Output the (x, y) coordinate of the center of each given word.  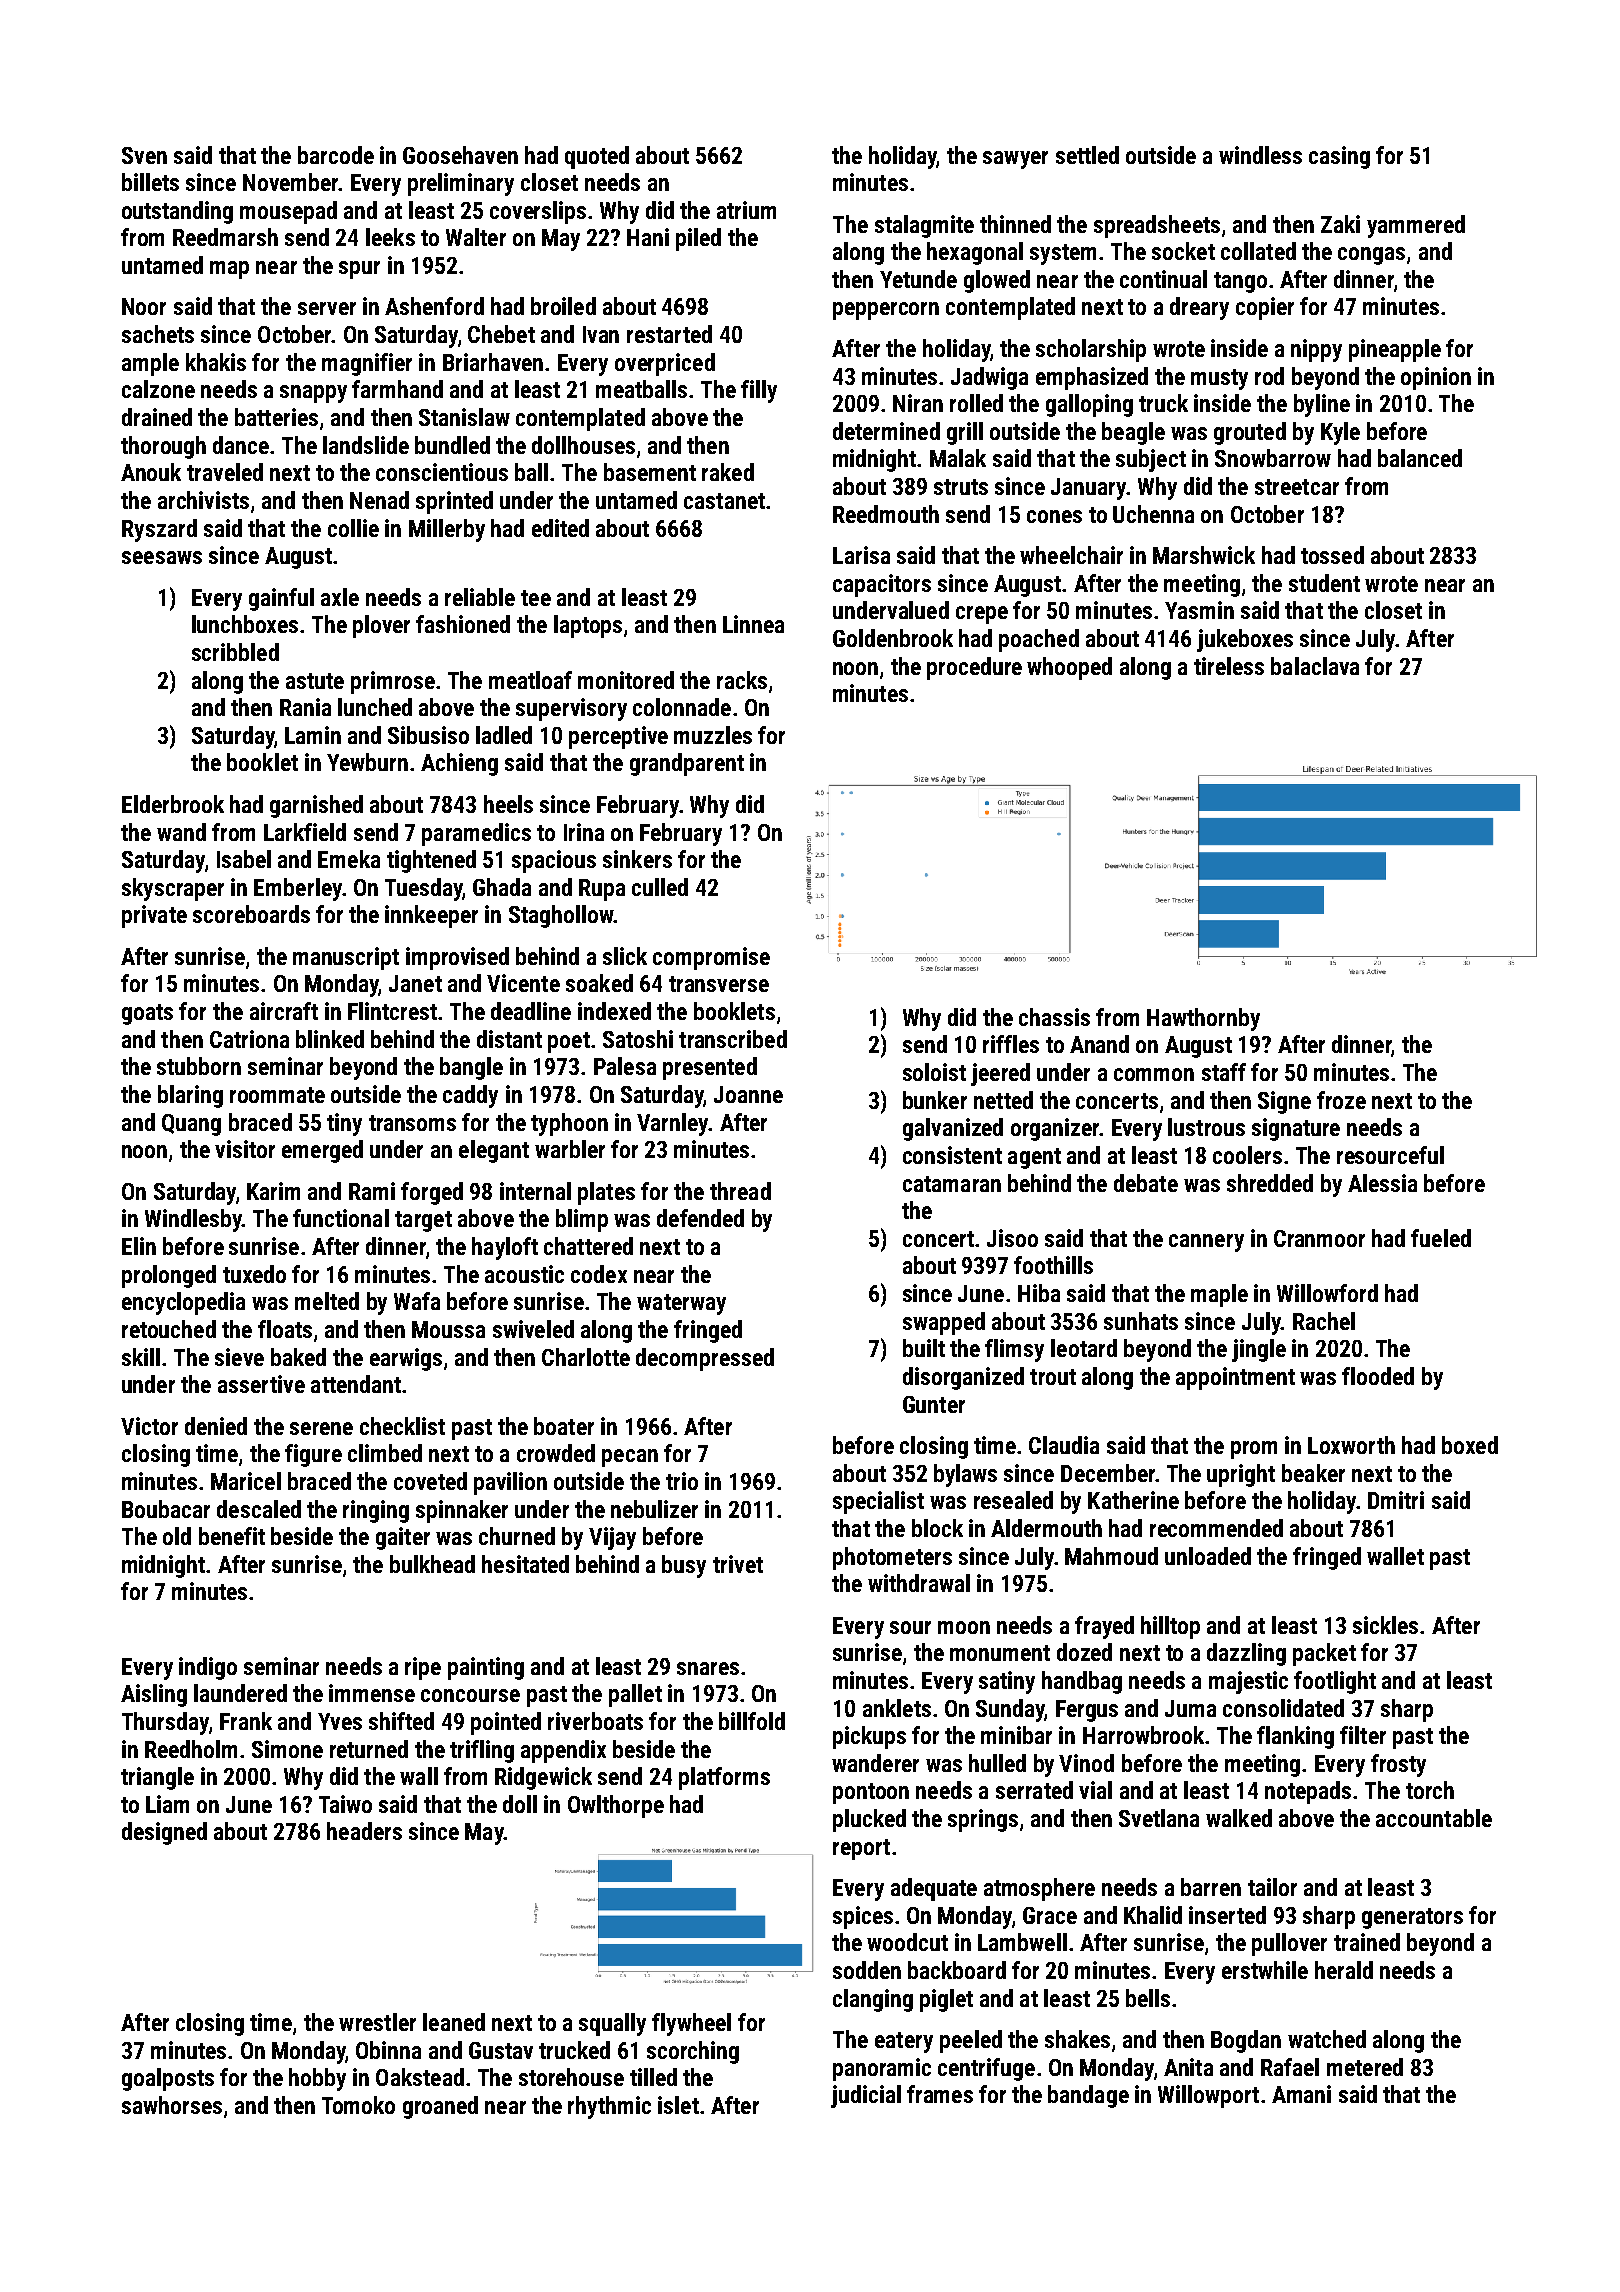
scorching (693, 2052)
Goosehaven (460, 155)
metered (1365, 2067)
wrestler (377, 2022)
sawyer (1015, 160)
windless (1260, 155)
